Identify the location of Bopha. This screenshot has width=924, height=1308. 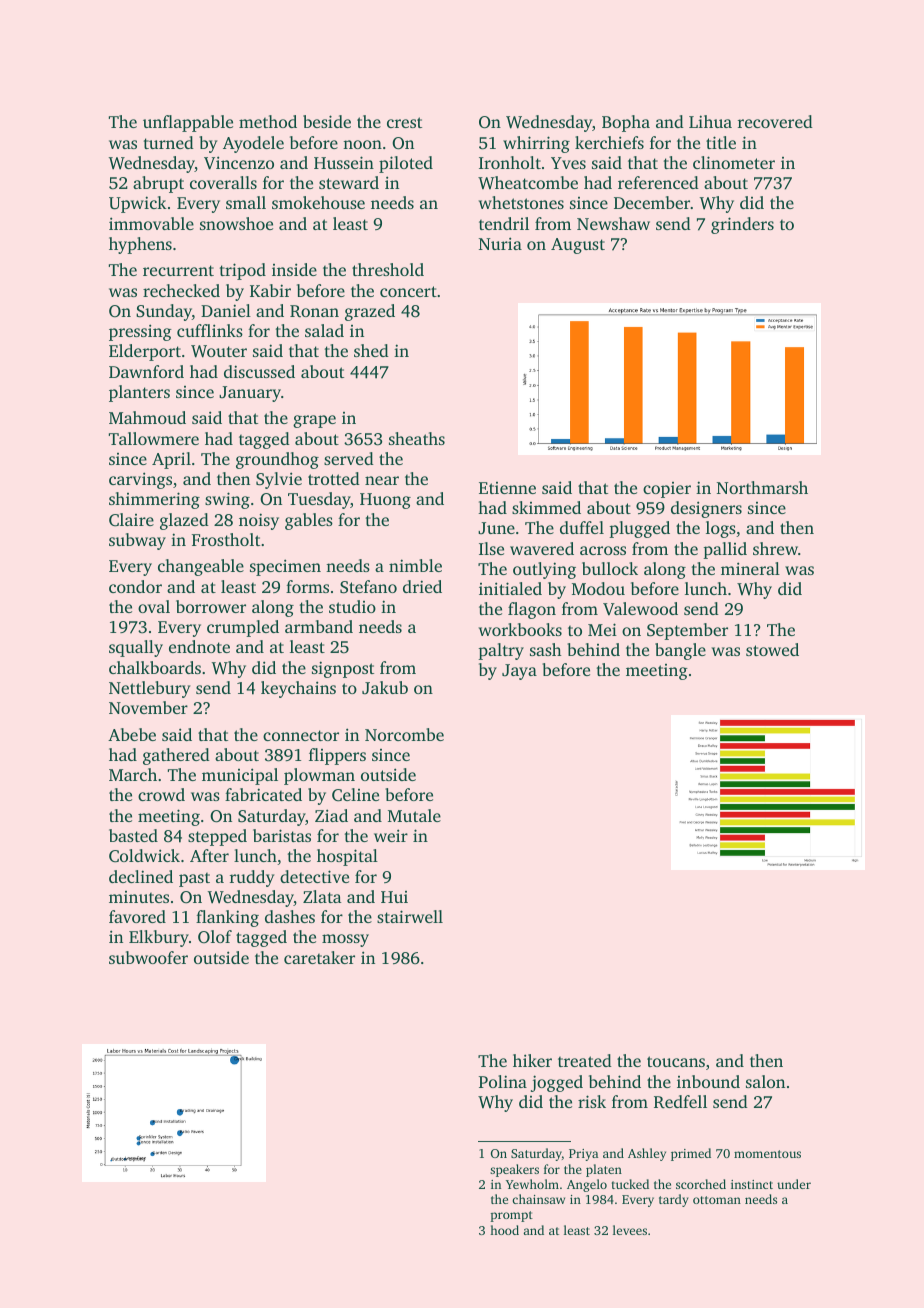
(626, 123).
